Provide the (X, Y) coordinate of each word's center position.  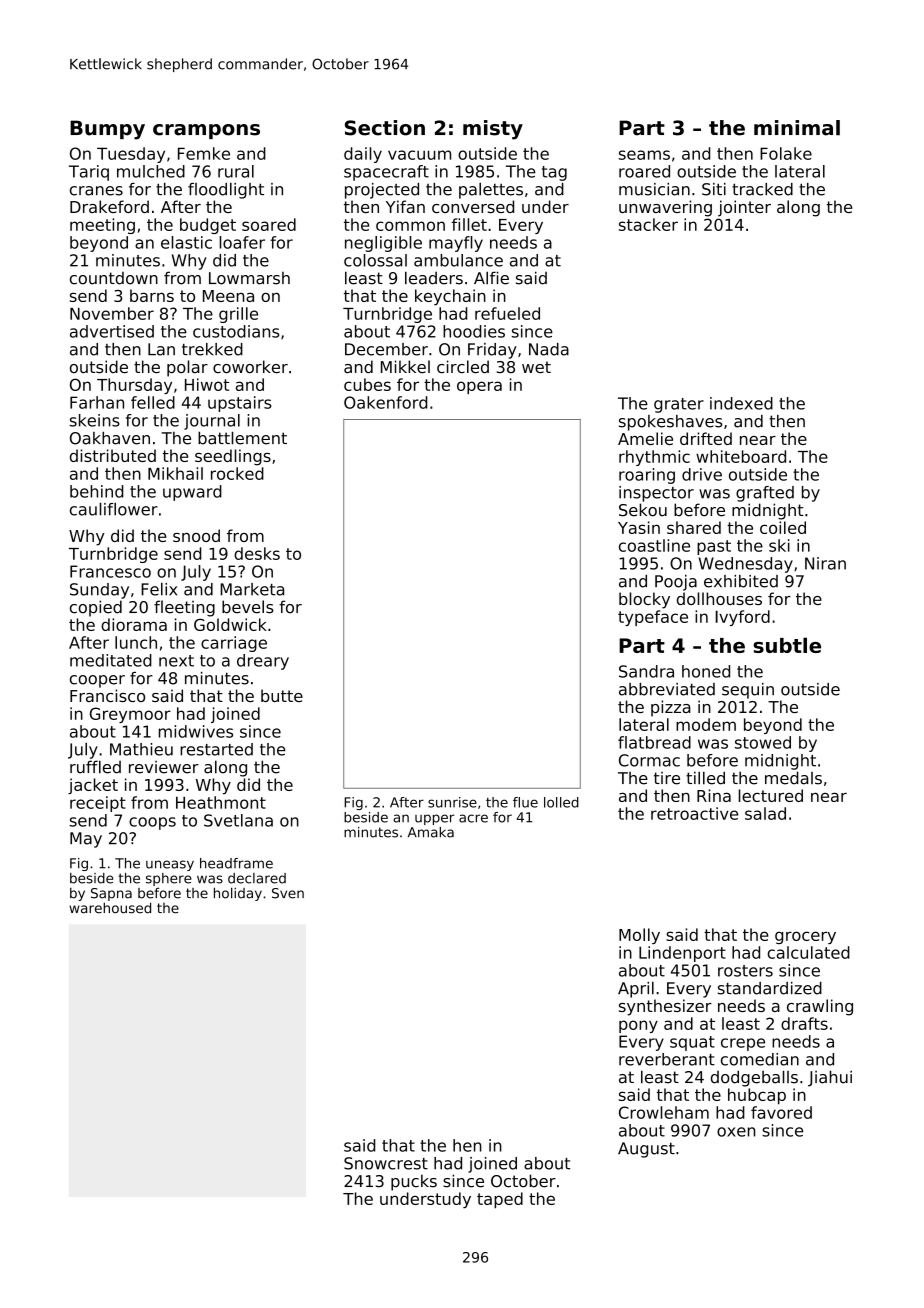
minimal (797, 128)
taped (500, 1200)
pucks (414, 1182)
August (646, 1150)
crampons (206, 131)
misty (493, 130)
